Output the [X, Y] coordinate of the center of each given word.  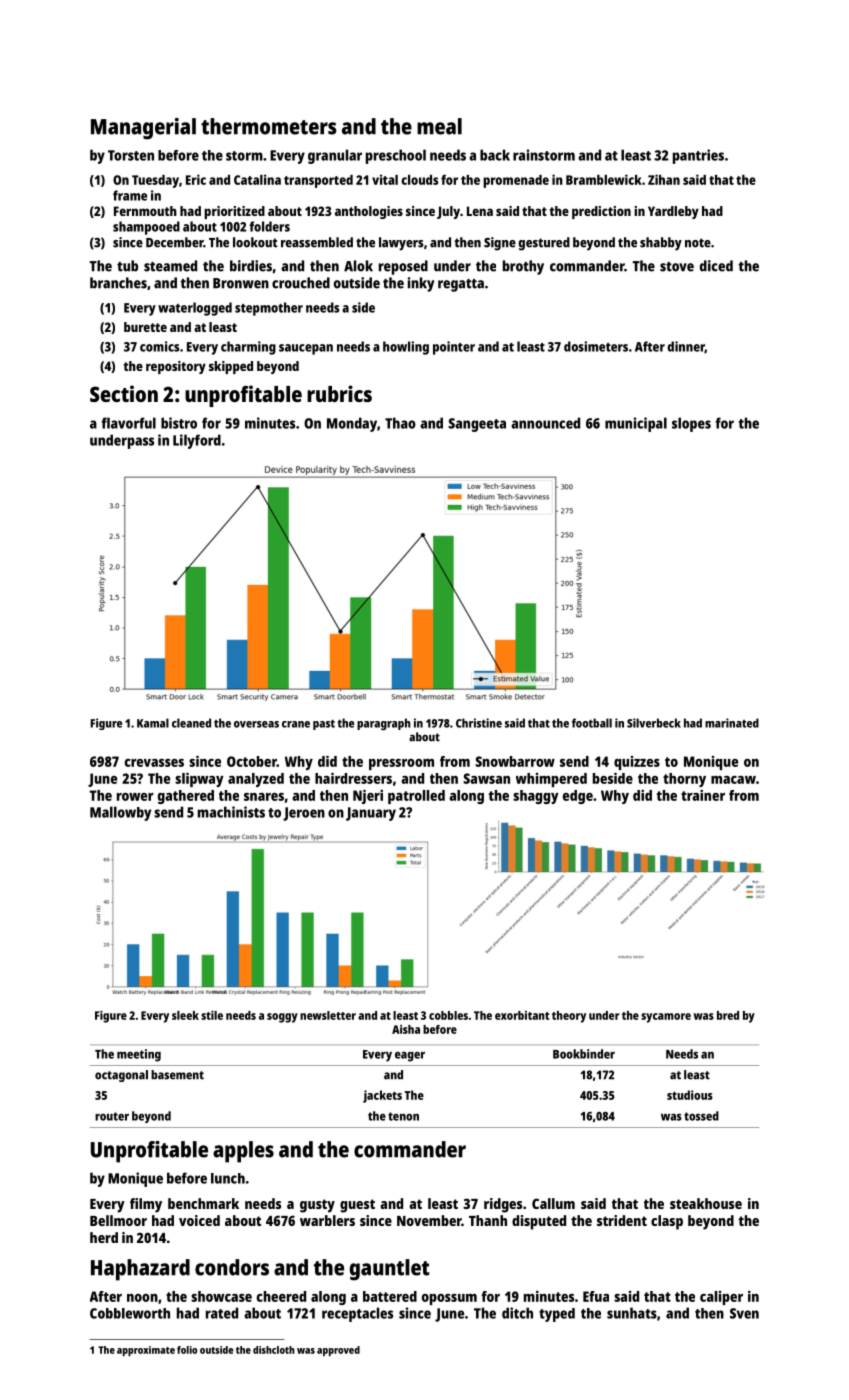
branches [118, 283]
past [324, 724]
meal [439, 126]
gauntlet [389, 1270]
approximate [146, 1351]
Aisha [406, 1029]
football [592, 723]
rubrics [339, 393]
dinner [686, 347]
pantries [698, 156]
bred [728, 1015]
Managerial [143, 129]
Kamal [153, 723]
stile [212, 1015]
